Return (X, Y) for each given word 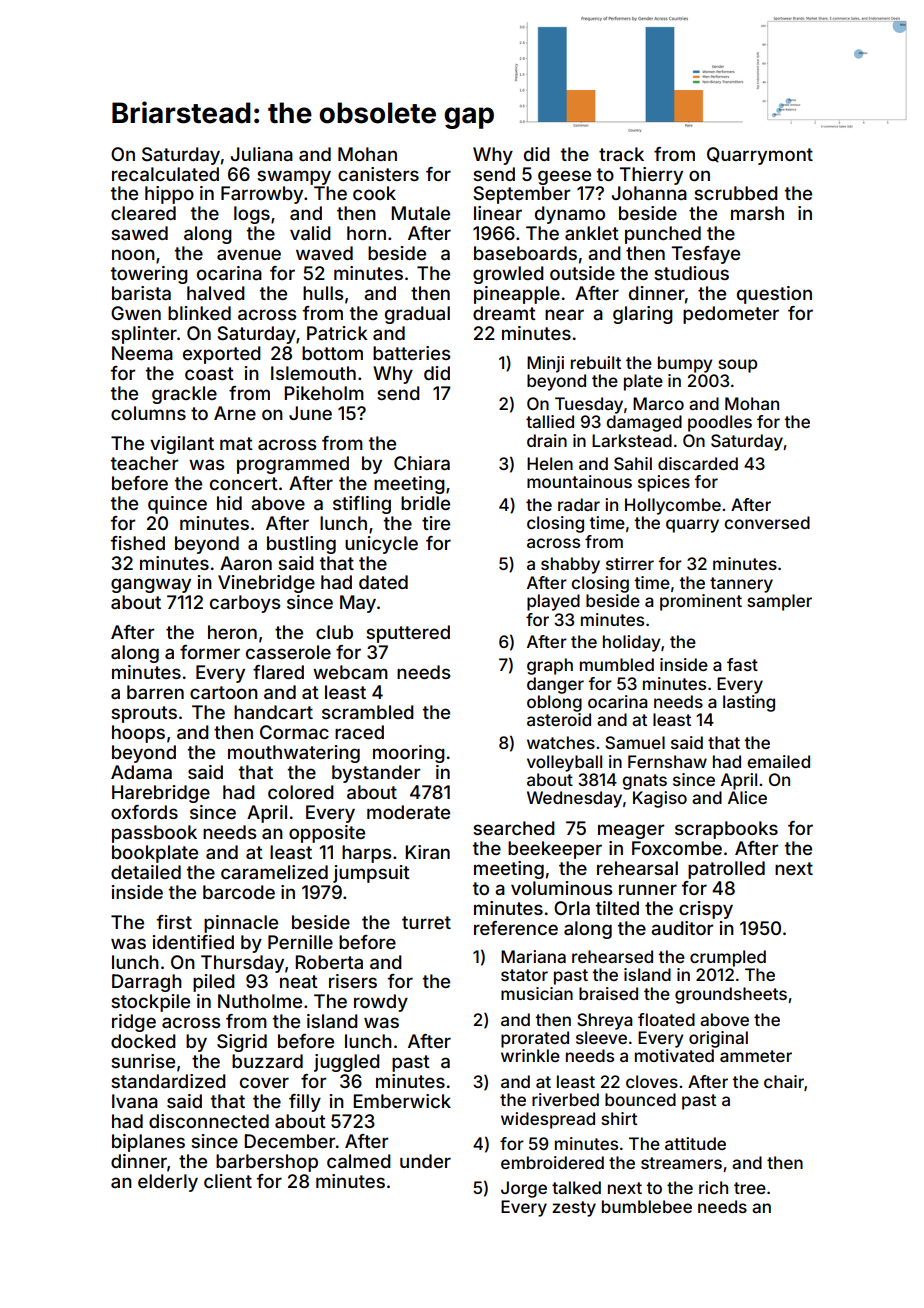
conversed (767, 522)
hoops (138, 734)
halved (216, 293)
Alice (747, 797)
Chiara (422, 463)
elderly (168, 1183)
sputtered (408, 634)
